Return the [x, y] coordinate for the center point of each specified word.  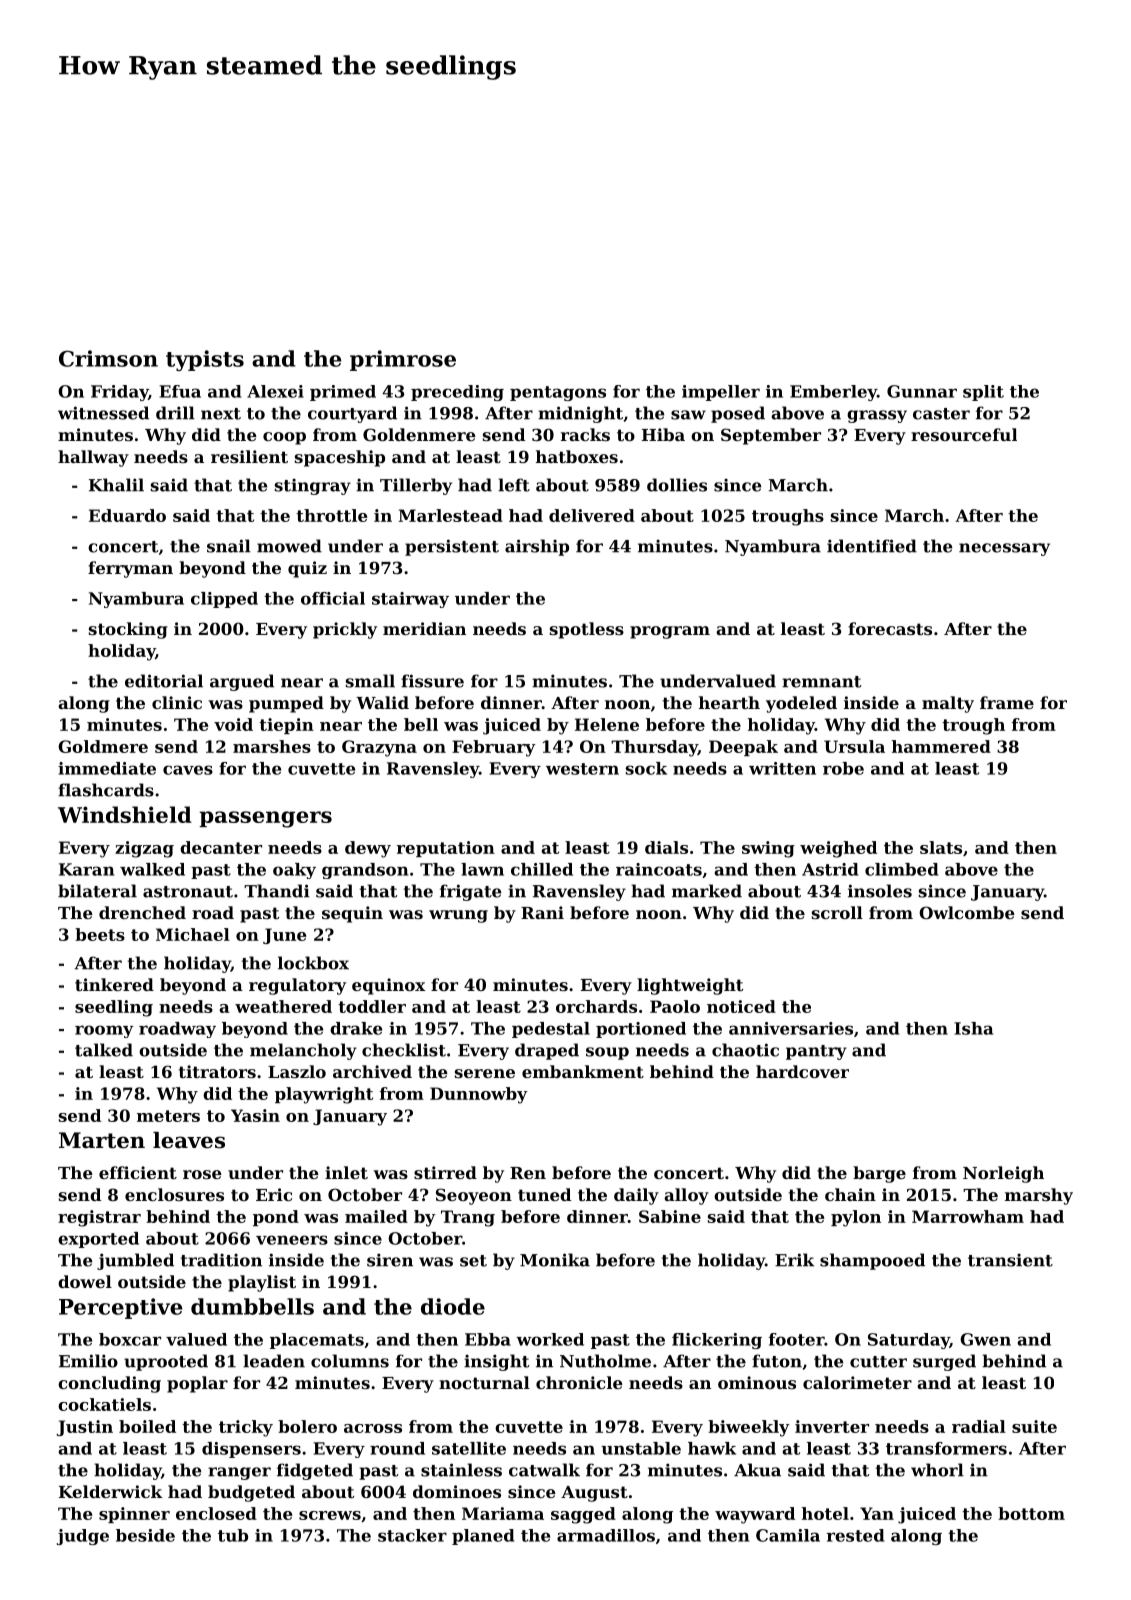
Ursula [854, 746]
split [983, 393]
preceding [457, 393]
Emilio [88, 1361]
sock [646, 768]
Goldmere [103, 746]
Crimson [108, 358]
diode [453, 1306]
